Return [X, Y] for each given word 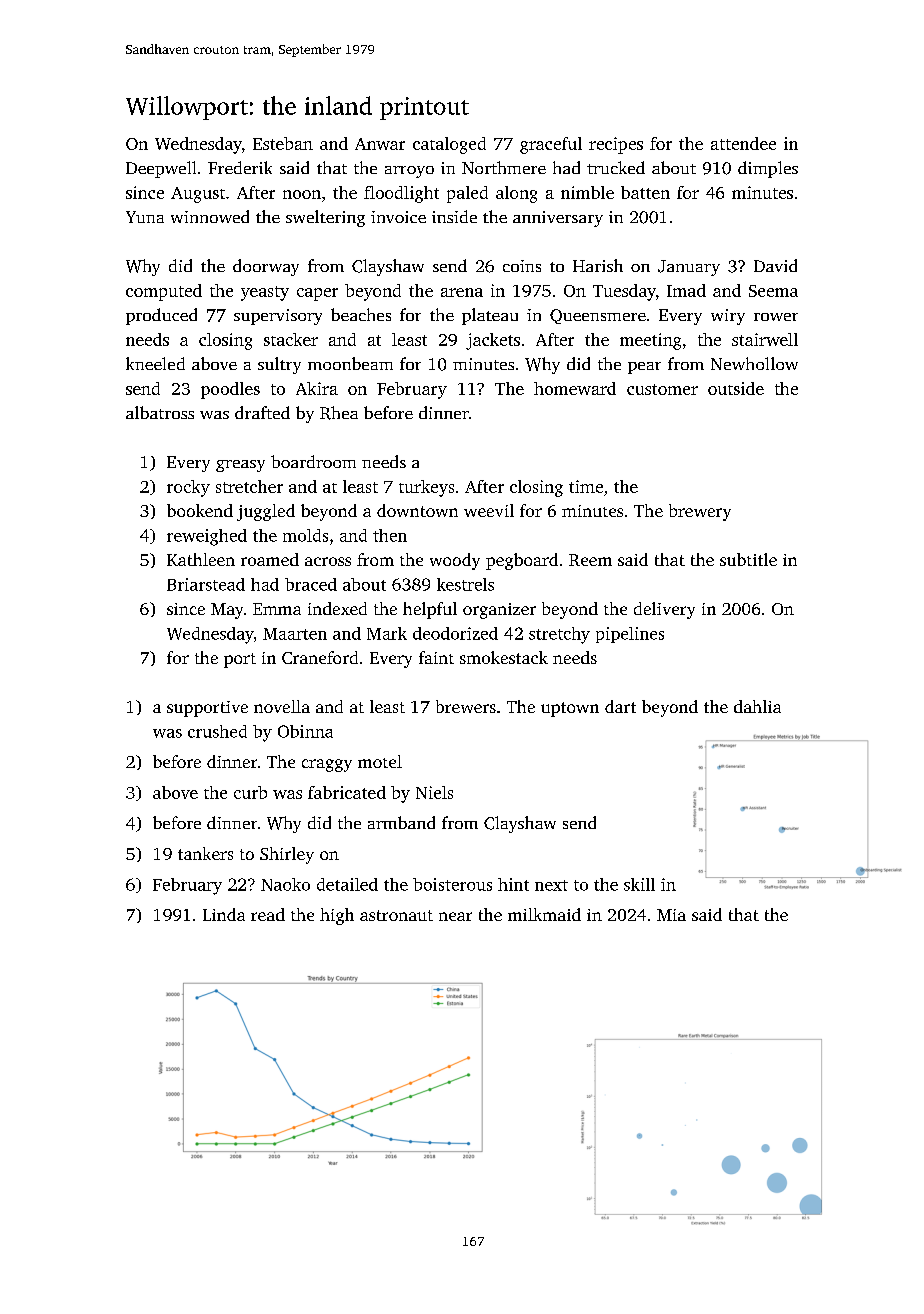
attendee [743, 143]
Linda [224, 914]
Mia [671, 915]
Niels [434, 792]
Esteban [283, 143]
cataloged [449, 145]
